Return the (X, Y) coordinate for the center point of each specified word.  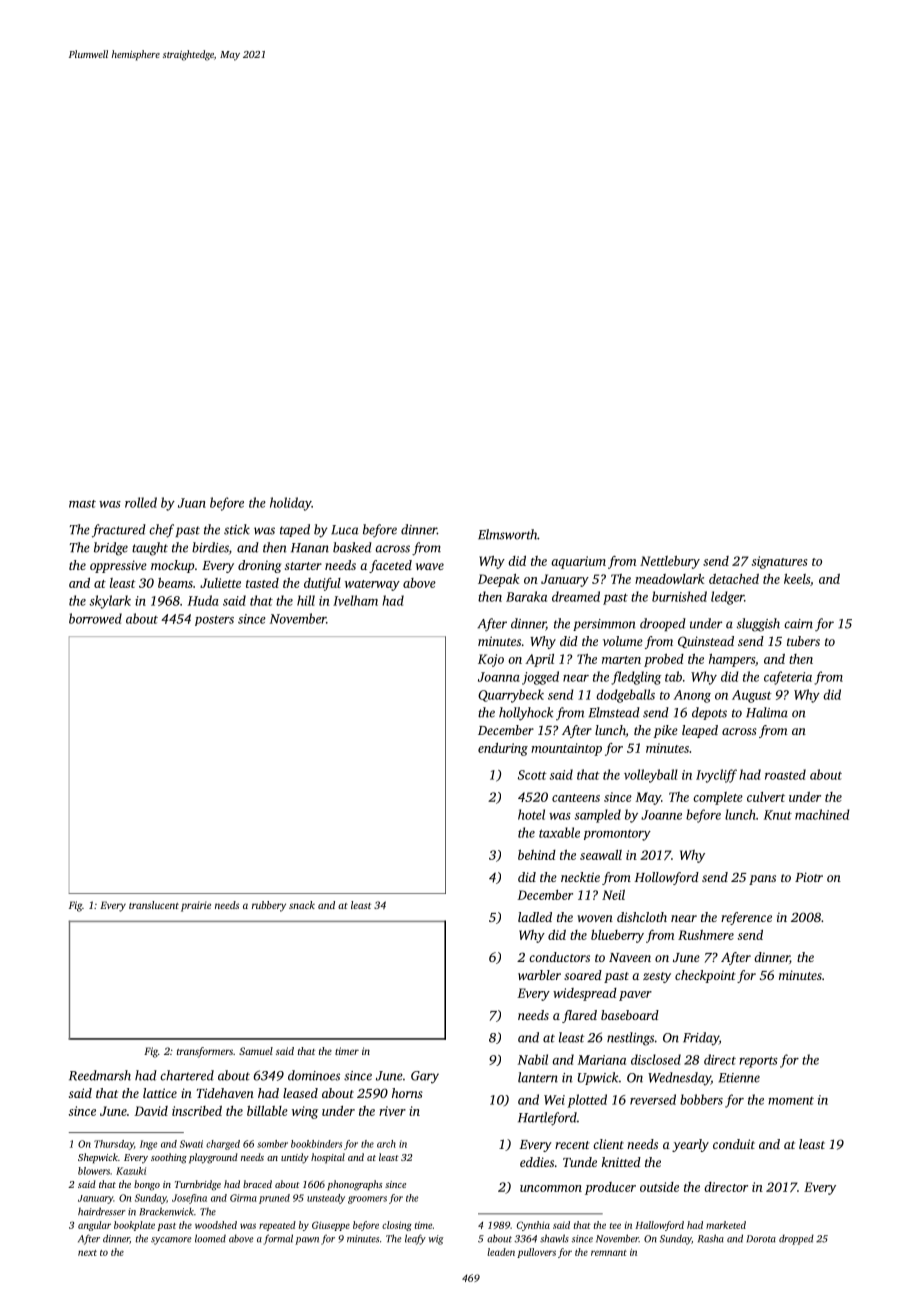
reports (758, 1062)
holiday (291, 504)
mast (82, 504)
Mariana (602, 1060)
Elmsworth (507, 534)
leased (300, 1093)
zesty (657, 977)
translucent (154, 905)
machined (822, 814)
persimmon (604, 625)
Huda (203, 600)
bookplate (134, 1226)
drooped (663, 624)
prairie (196, 906)
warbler (539, 975)
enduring (503, 749)
